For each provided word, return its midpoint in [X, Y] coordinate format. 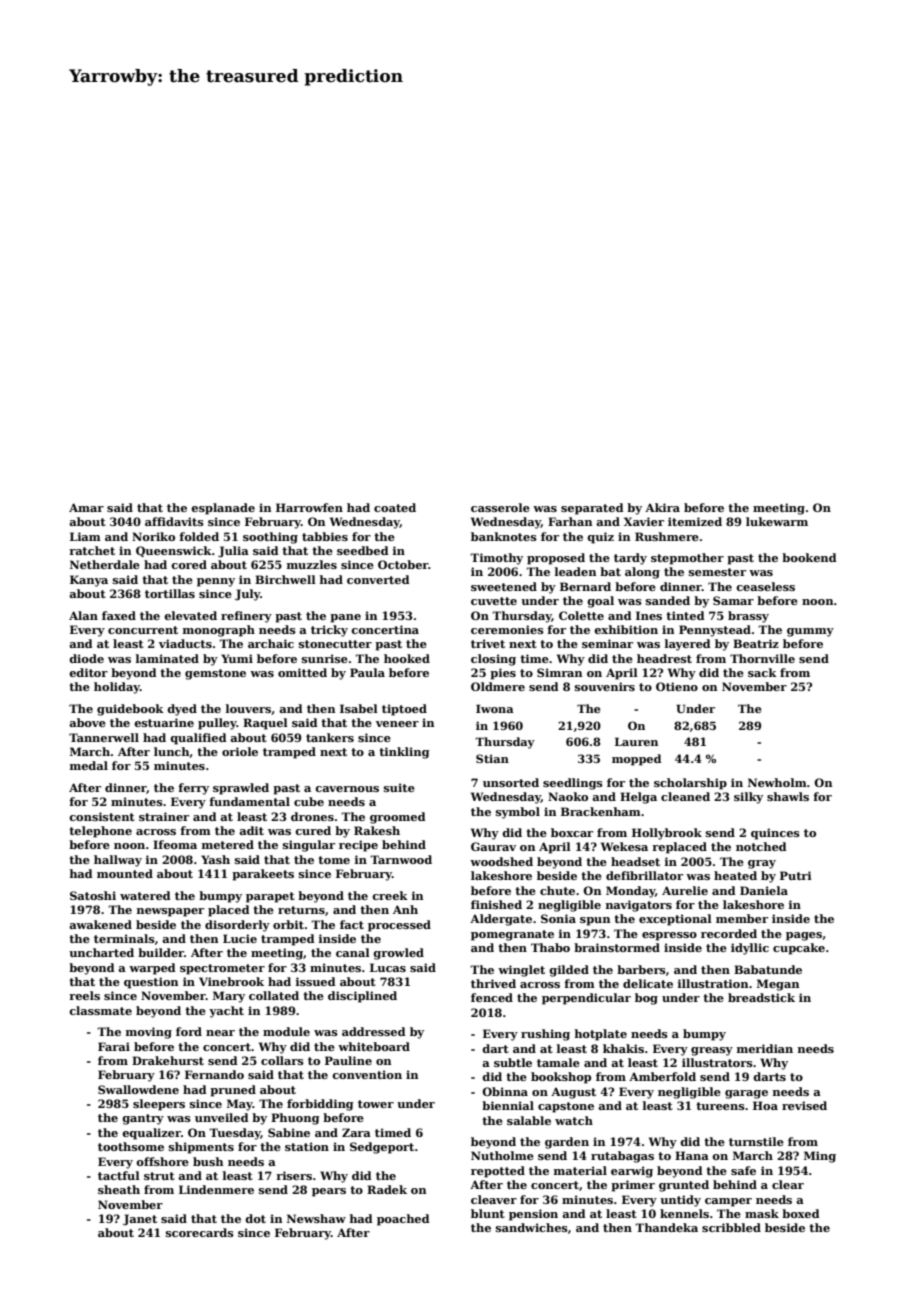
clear [788, 1184]
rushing [545, 1035]
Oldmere [498, 686]
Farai [114, 1046]
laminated [167, 658]
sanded [668, 600]
